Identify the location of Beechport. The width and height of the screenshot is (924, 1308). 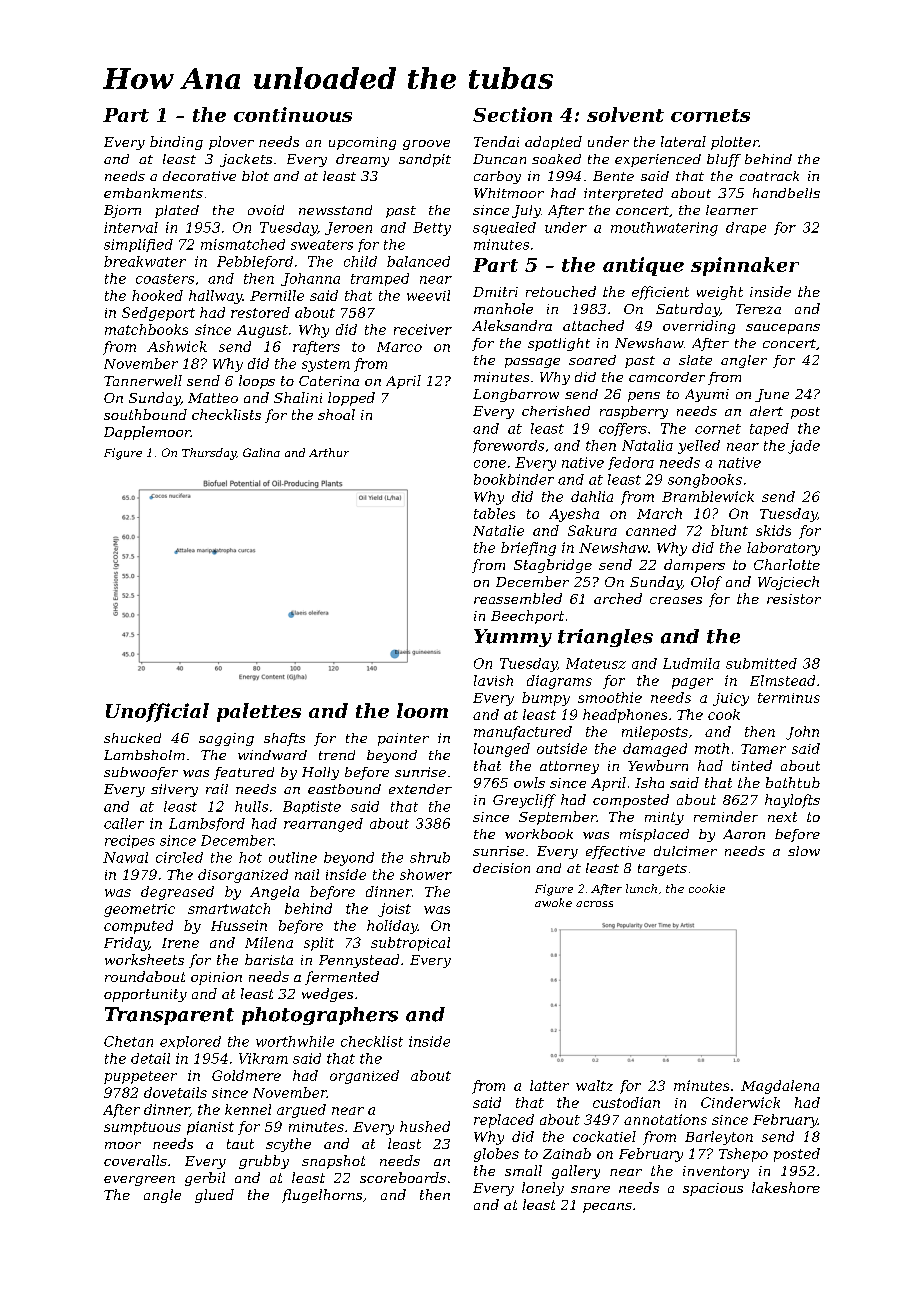
(527, 617).
